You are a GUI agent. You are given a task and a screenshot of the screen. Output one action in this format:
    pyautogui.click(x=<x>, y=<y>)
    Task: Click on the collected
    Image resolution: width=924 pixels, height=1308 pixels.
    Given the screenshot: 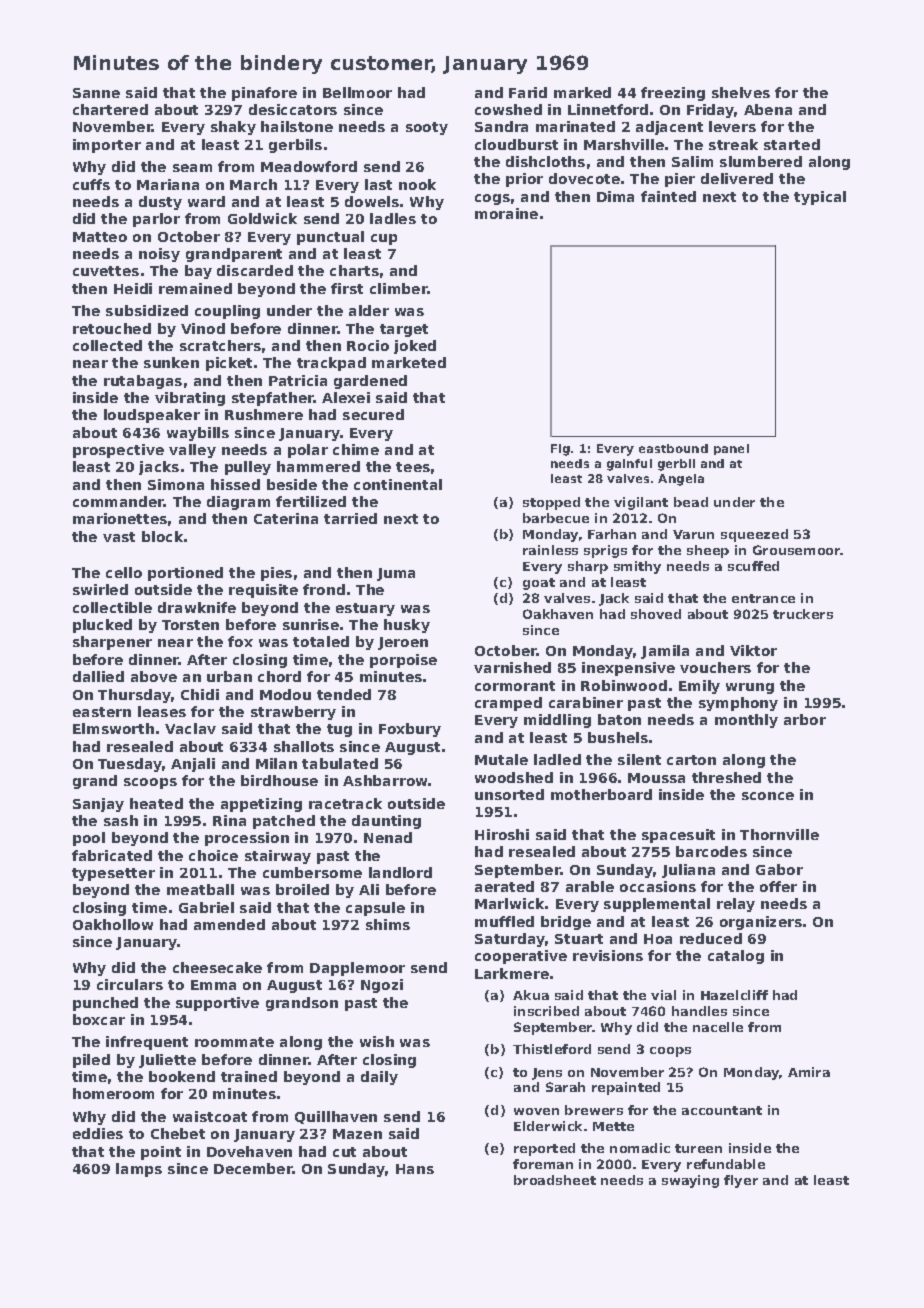 What is the action you would take?
    pyautogui.click(x=107, y=345)
